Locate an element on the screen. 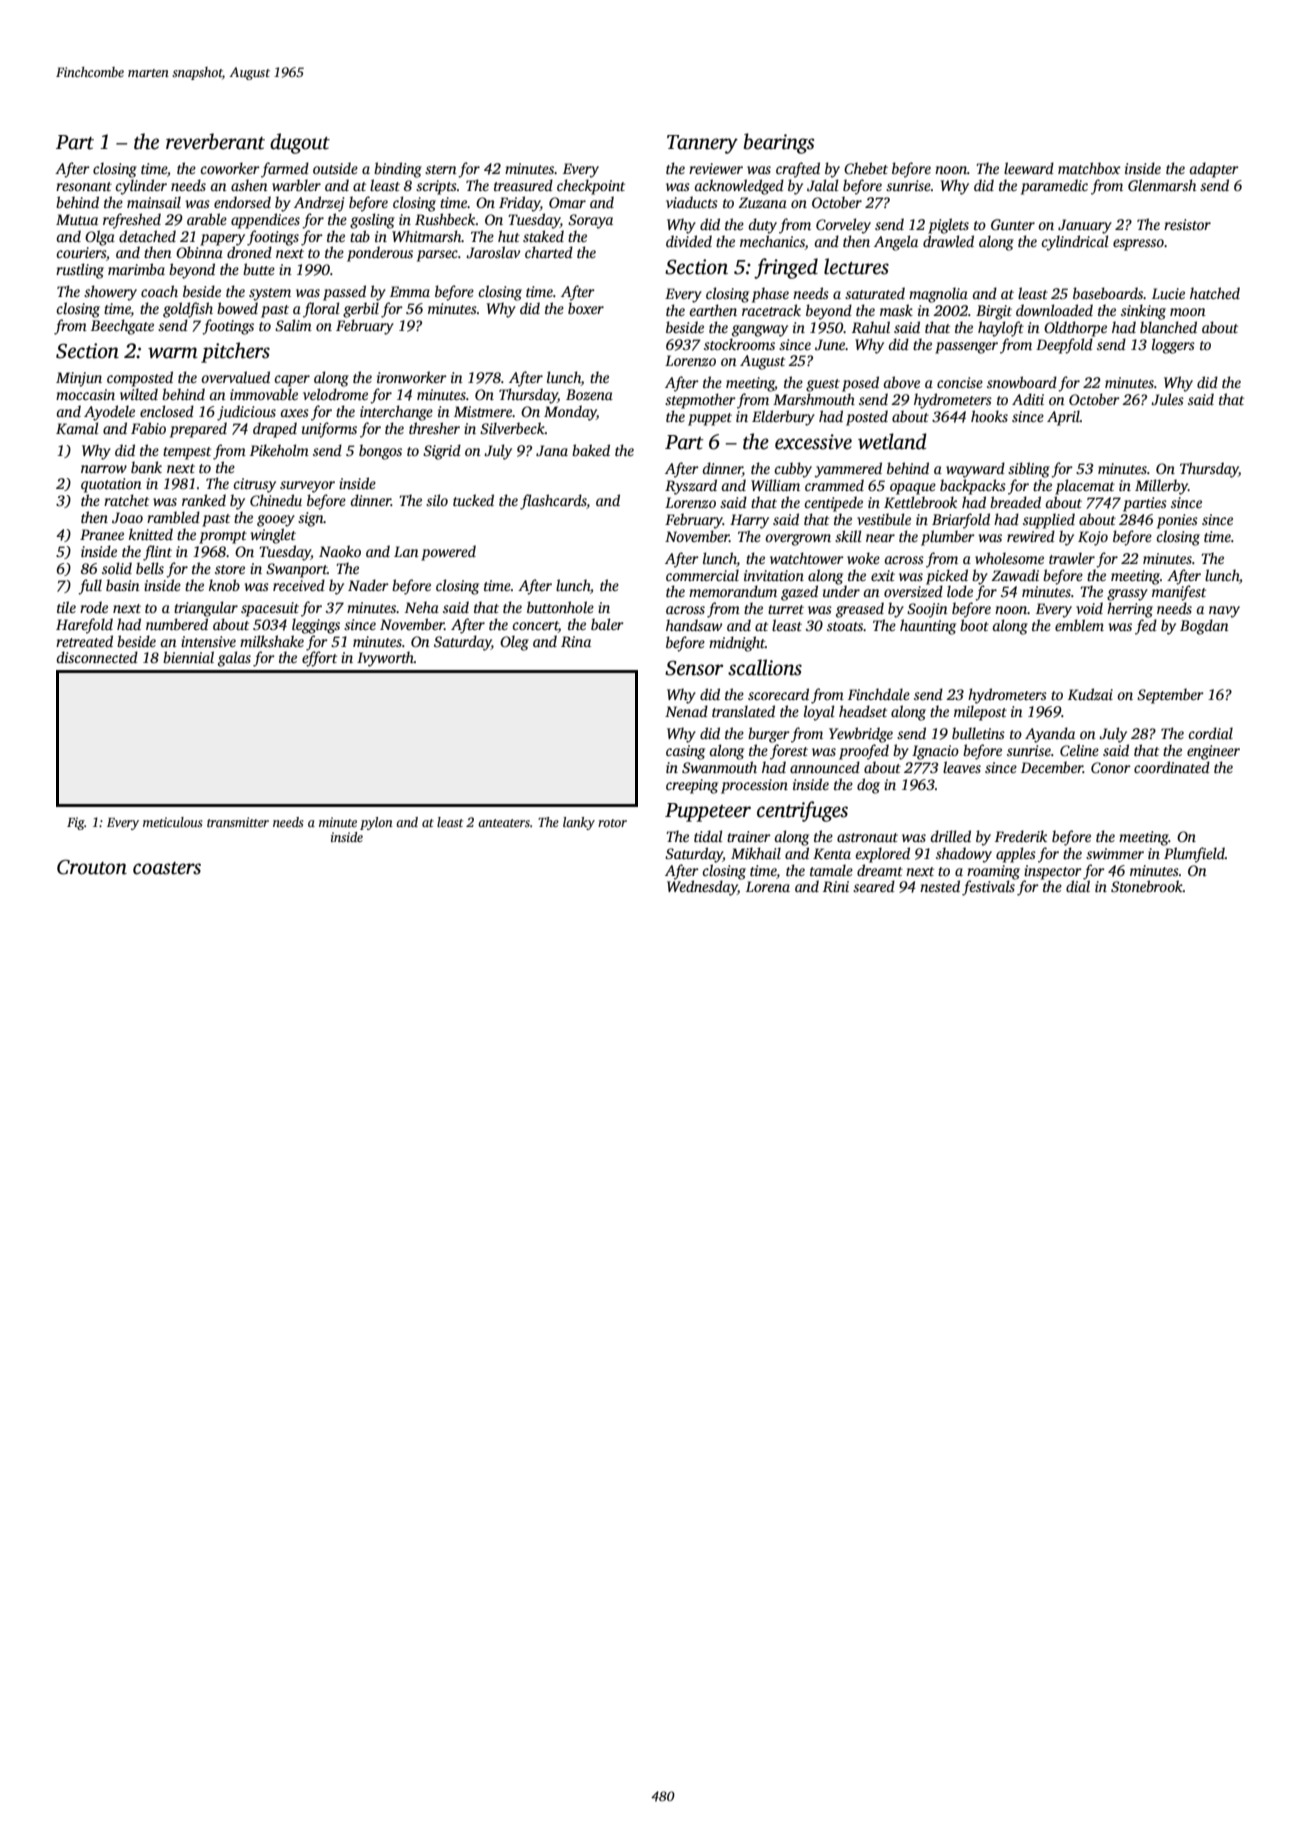  tab is located at coordinates (360, 236).
